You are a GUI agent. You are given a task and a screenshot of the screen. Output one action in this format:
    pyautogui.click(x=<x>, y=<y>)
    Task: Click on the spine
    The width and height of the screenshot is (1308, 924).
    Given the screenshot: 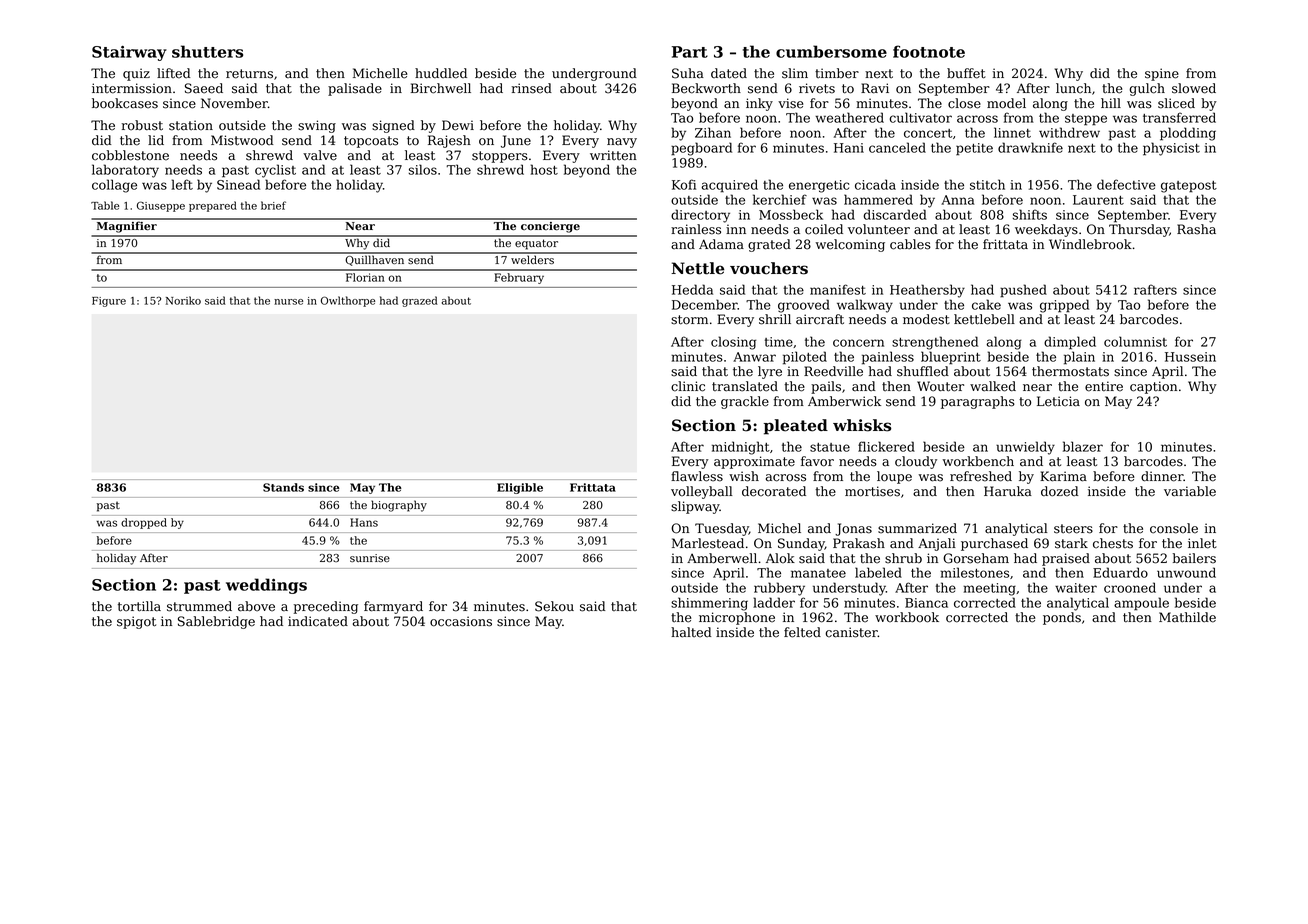 What is the action you would take?
    pyautogui.click(x=1162, y=74)
